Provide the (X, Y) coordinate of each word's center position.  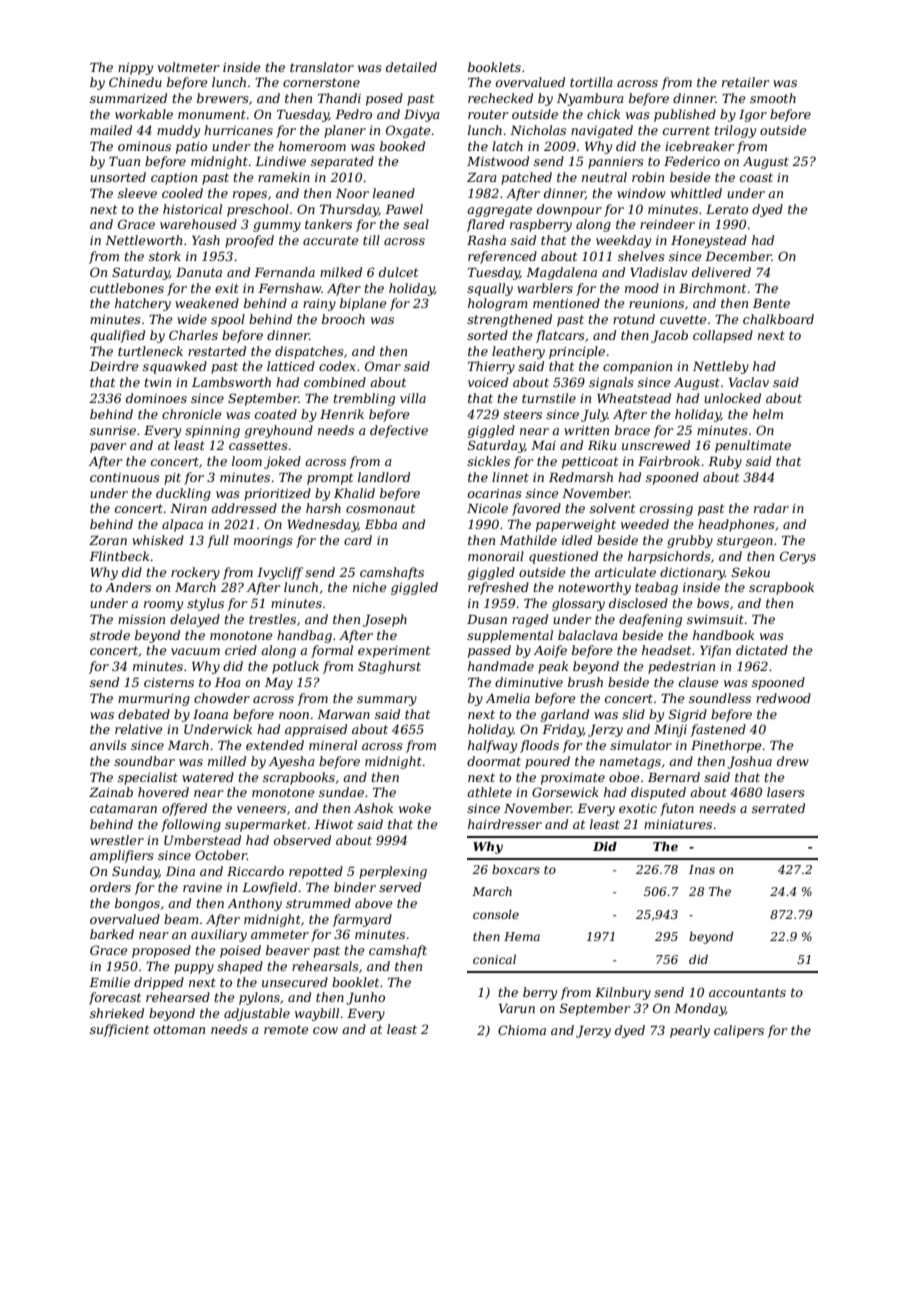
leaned (394, 193)
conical (494, 959)
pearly (690, 1031)
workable (144, 114)
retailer (745, 82)
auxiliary (219, 935)
